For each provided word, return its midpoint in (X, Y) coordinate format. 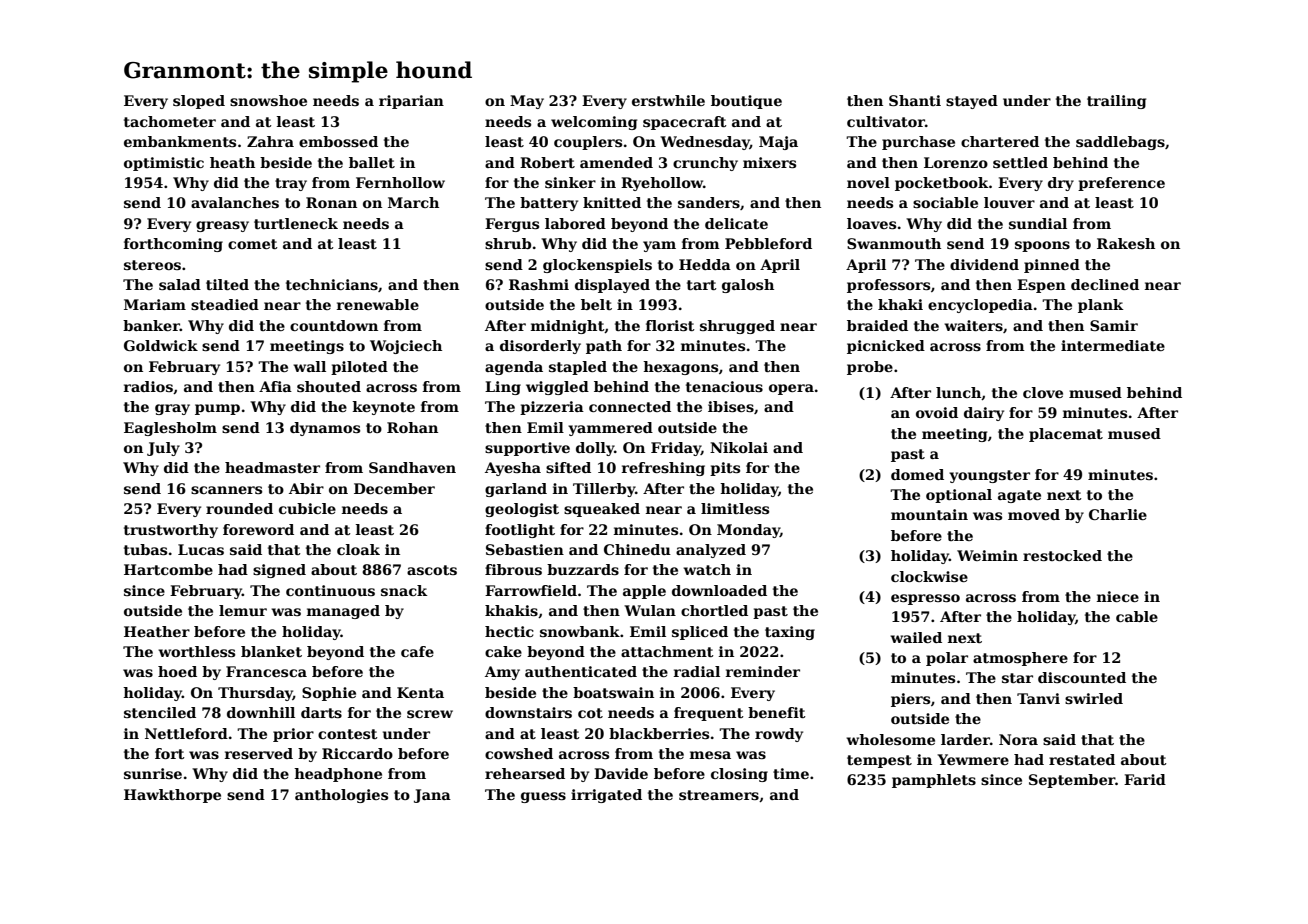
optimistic (164, 164)
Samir (1114, 325)
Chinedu (637, 549)
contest (348, 734)
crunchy (705, 164)
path (604, 347)
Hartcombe (168, 569)
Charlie (1118, 514)
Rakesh (1126, 243)
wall (309, 366)
